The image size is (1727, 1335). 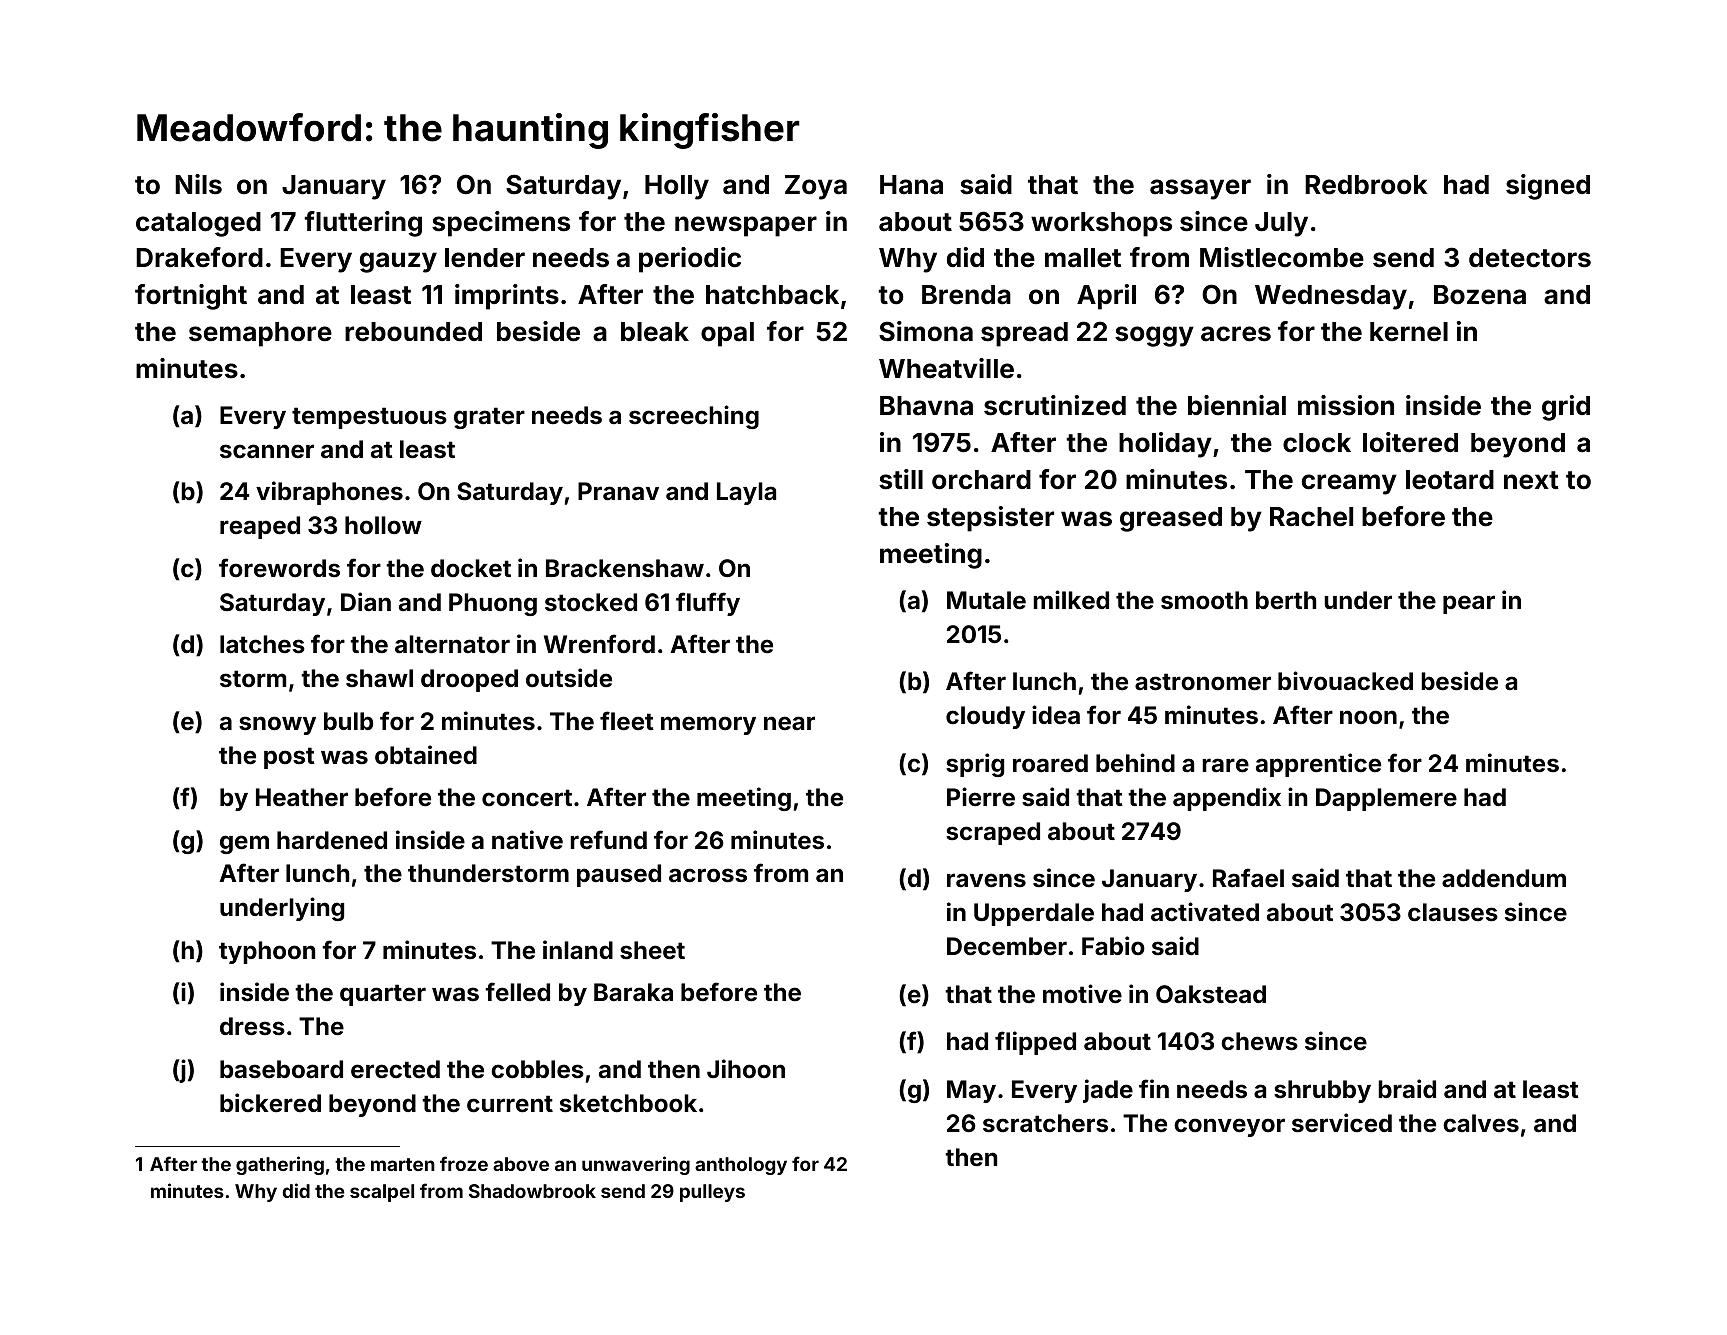 What do you see at coordinates (1211, 994) in the screenshot?
I see `Oakstead` at bounding box center [1211, 994].
